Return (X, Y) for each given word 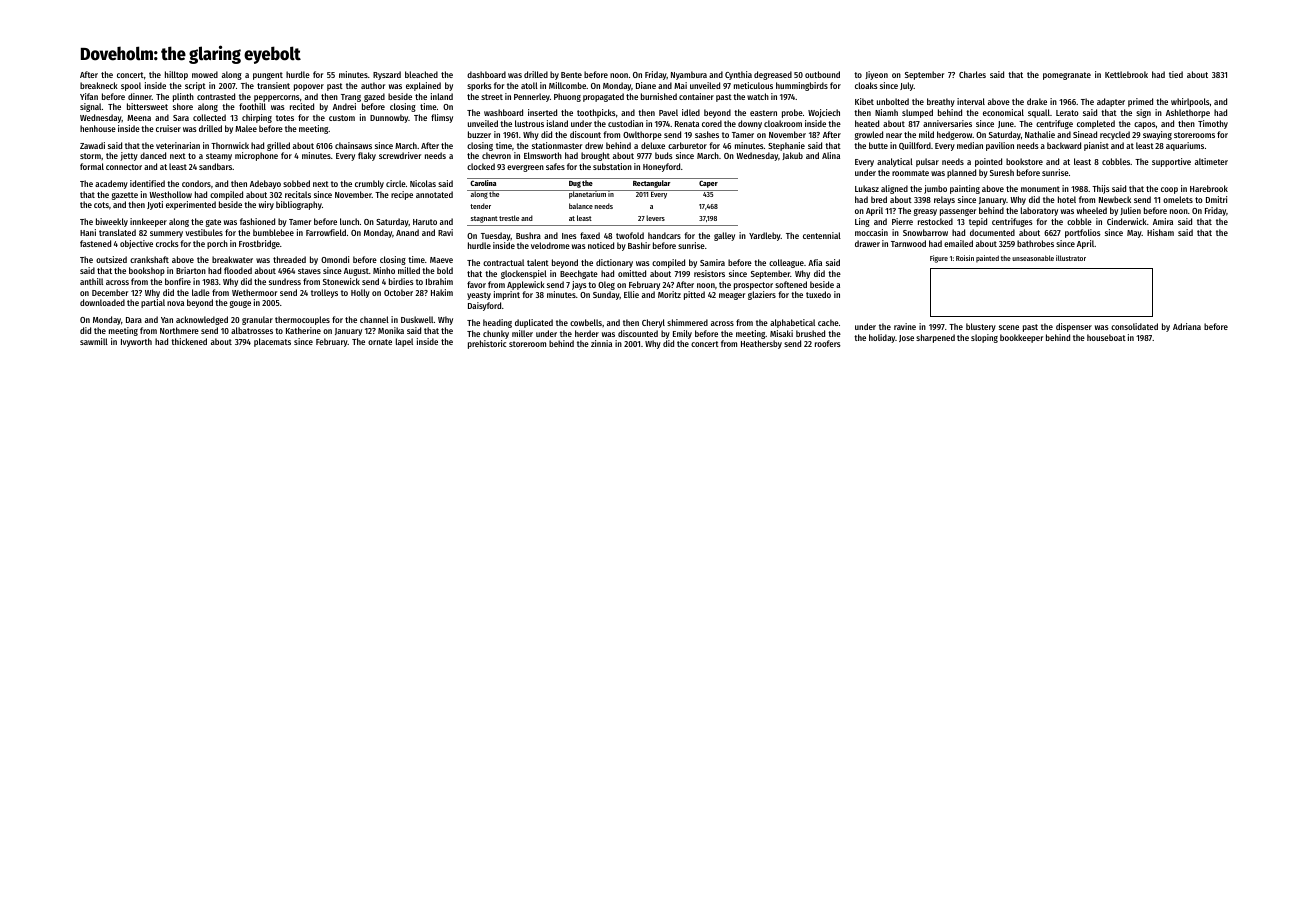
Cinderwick (1127, 221)
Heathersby (761, 344)
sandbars (215, 166)
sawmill (94, 341)
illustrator (1071, 258)
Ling (862, 222)
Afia (815, 262)
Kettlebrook (1126, 74)
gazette (125, 196)
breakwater (232, 259)
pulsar (927, 162)
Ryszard (387, 75)
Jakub (792, 156)
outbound (822, 74)
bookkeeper (1021, 338)
